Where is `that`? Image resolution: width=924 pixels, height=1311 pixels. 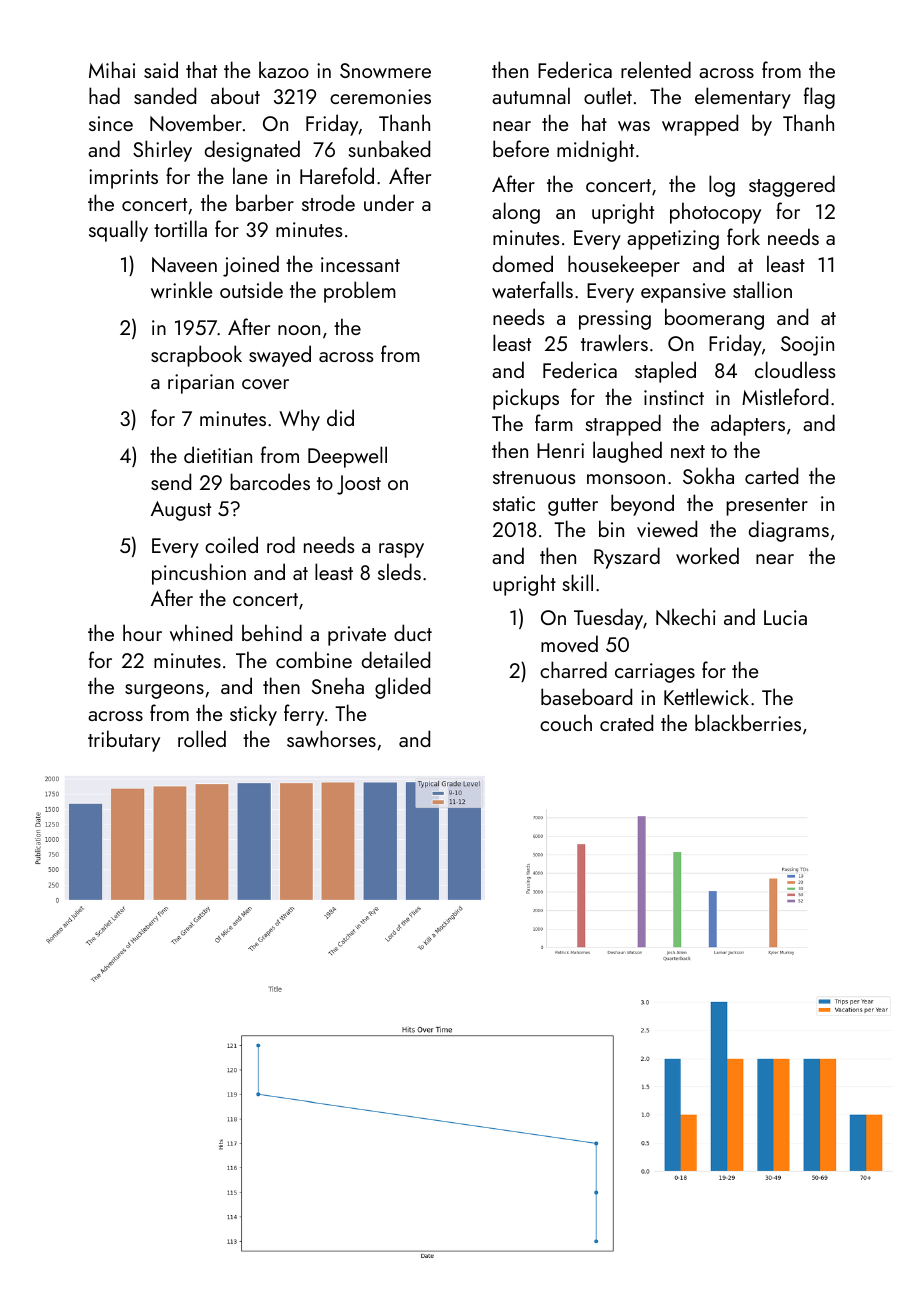 that is located at coordinates (201, 69).
